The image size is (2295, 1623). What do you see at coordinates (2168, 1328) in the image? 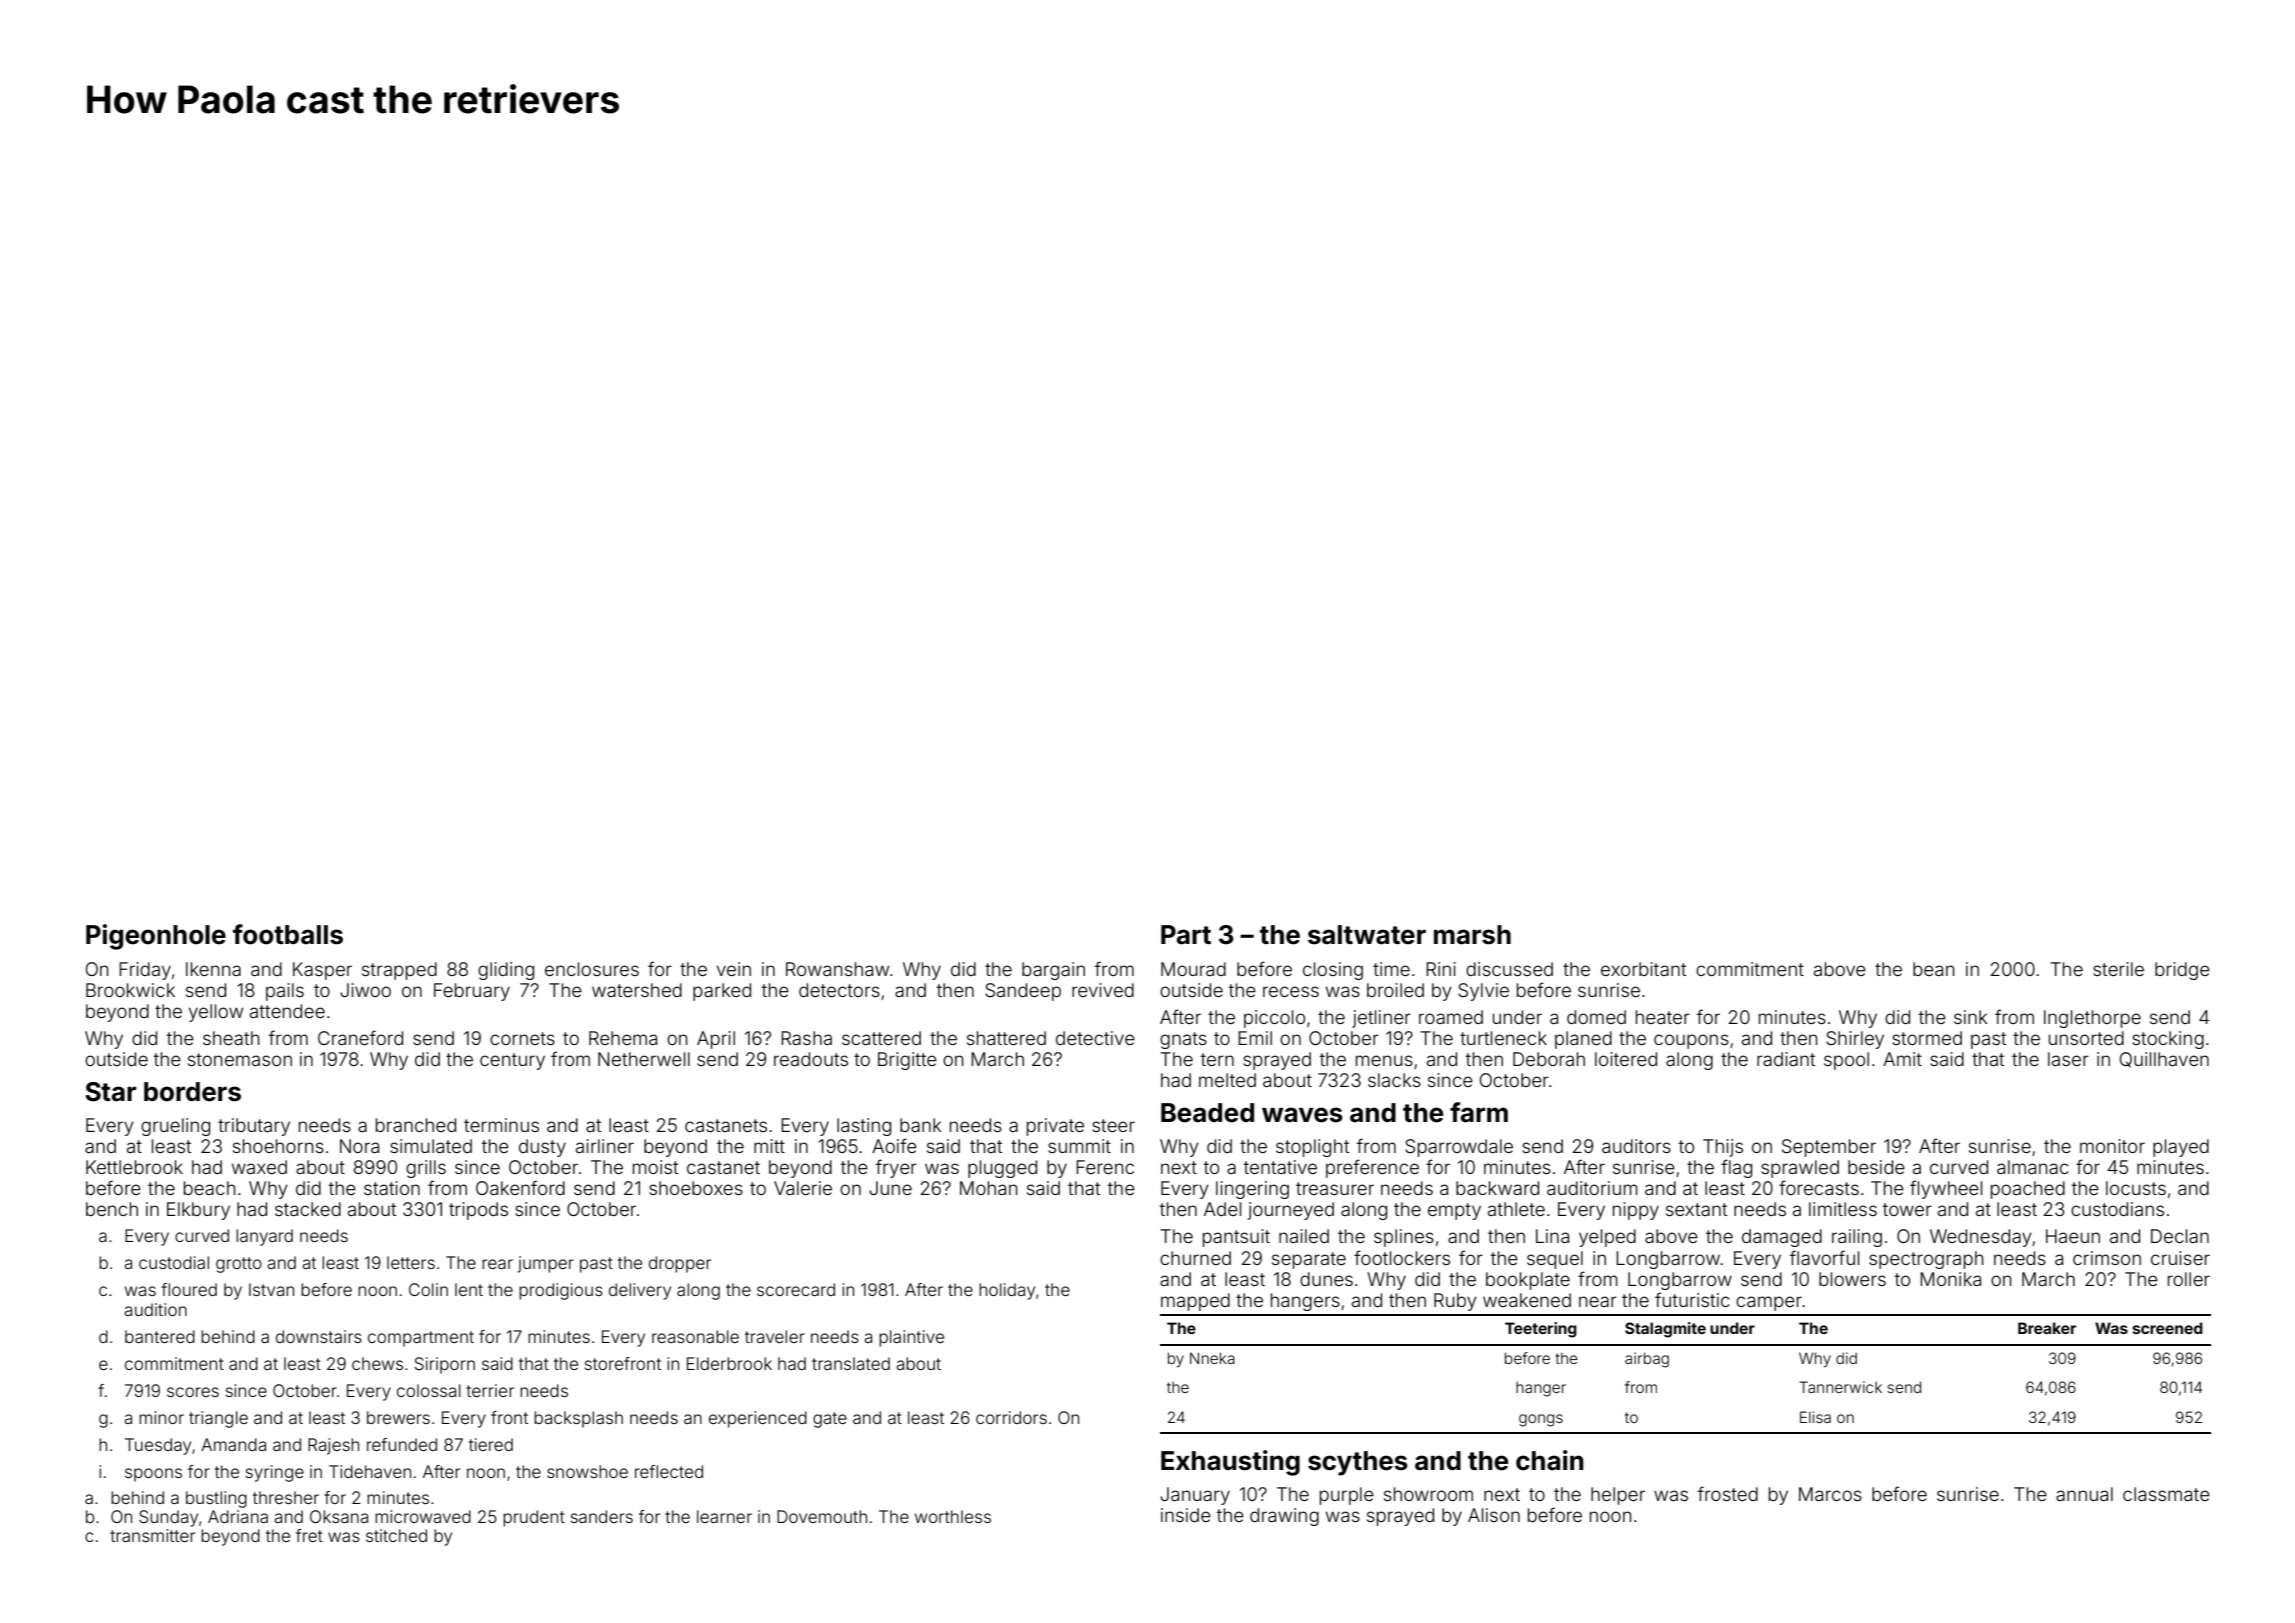
I see `screened` at bounding box center [2168, 1328].
